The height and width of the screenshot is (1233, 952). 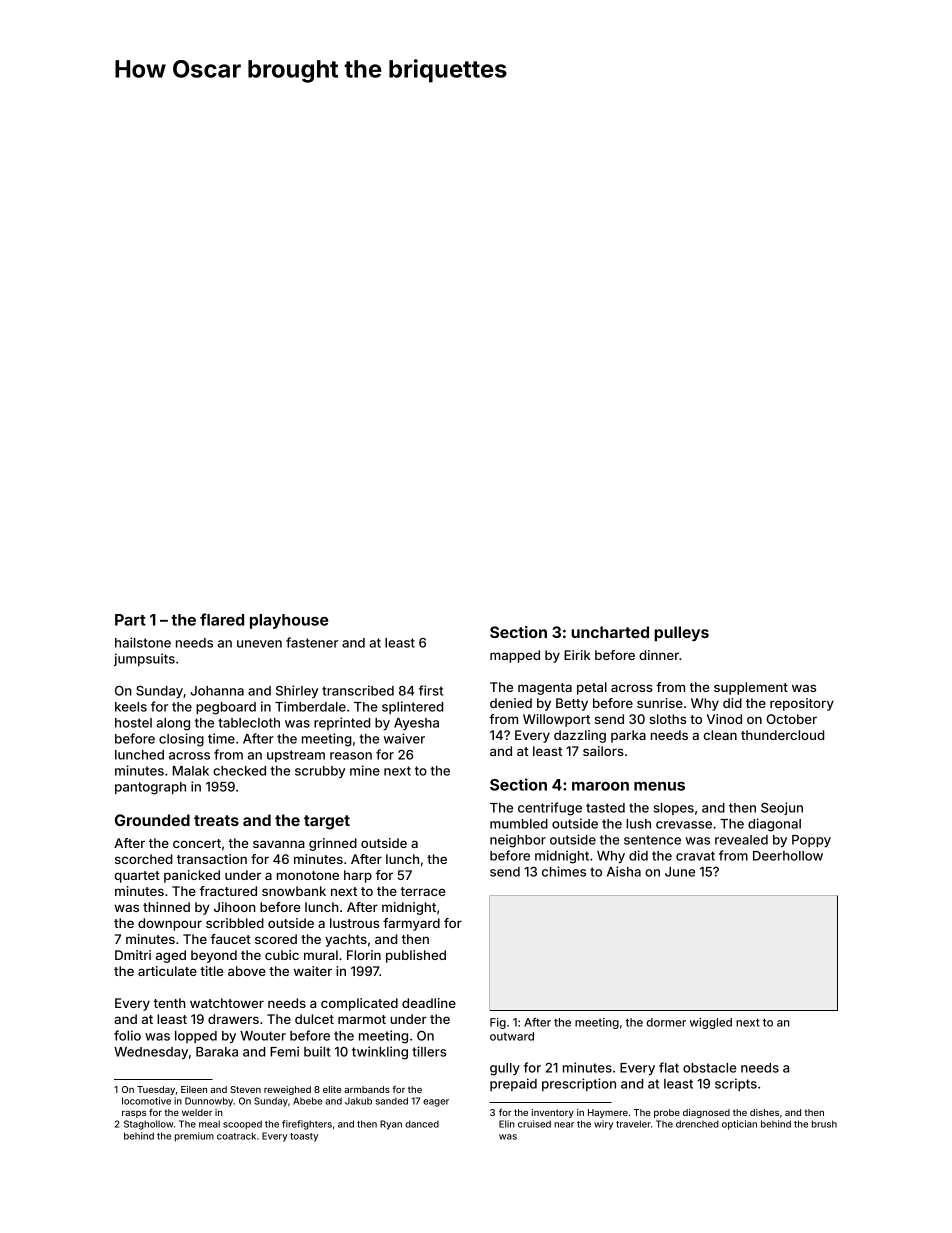 What do you see at coordinates (289, 621) in the screenshot?
I see `playhouse` at bounding box center [289, 621].
